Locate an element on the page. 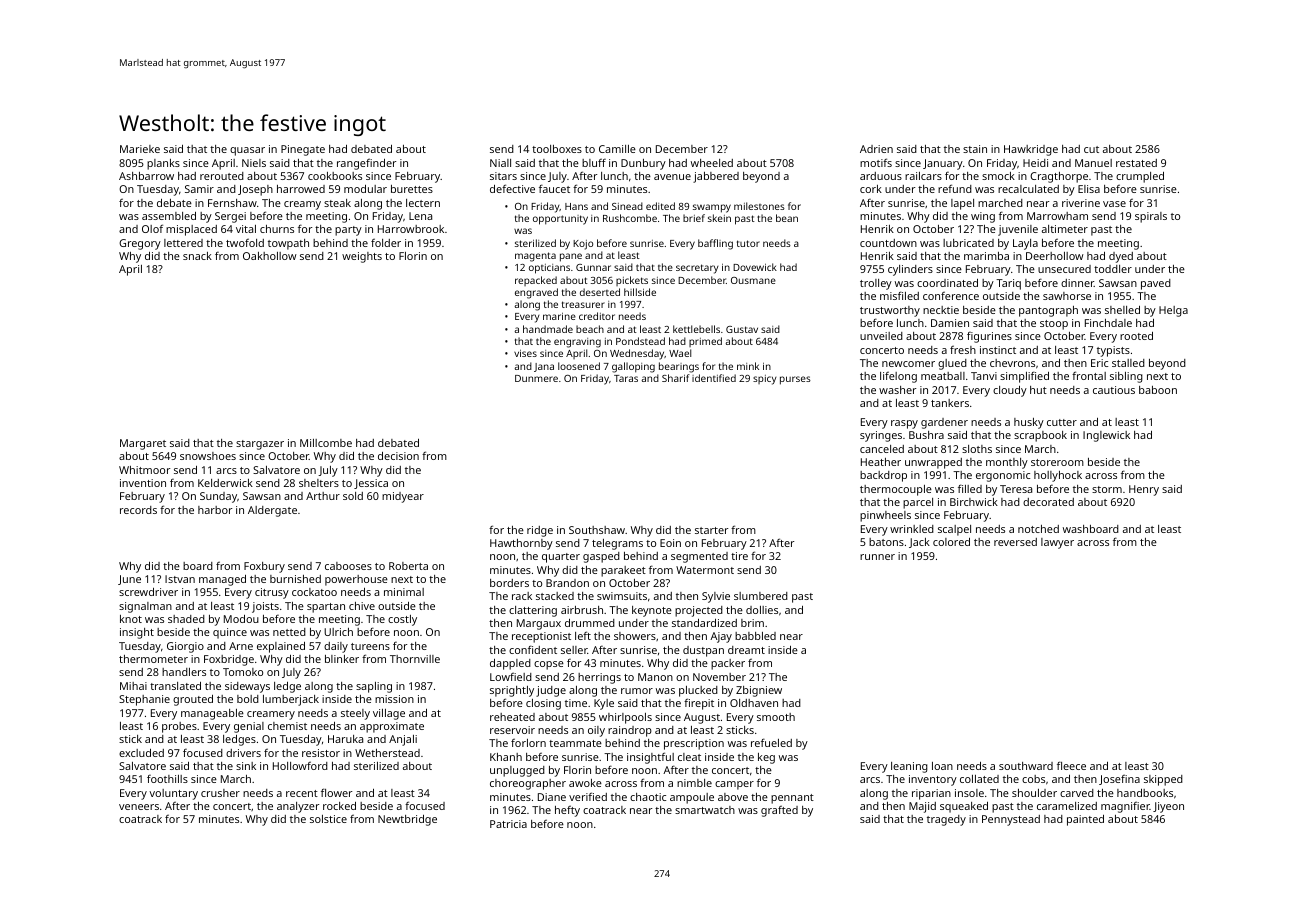  fleece is located at coordinates (1071, 765).
